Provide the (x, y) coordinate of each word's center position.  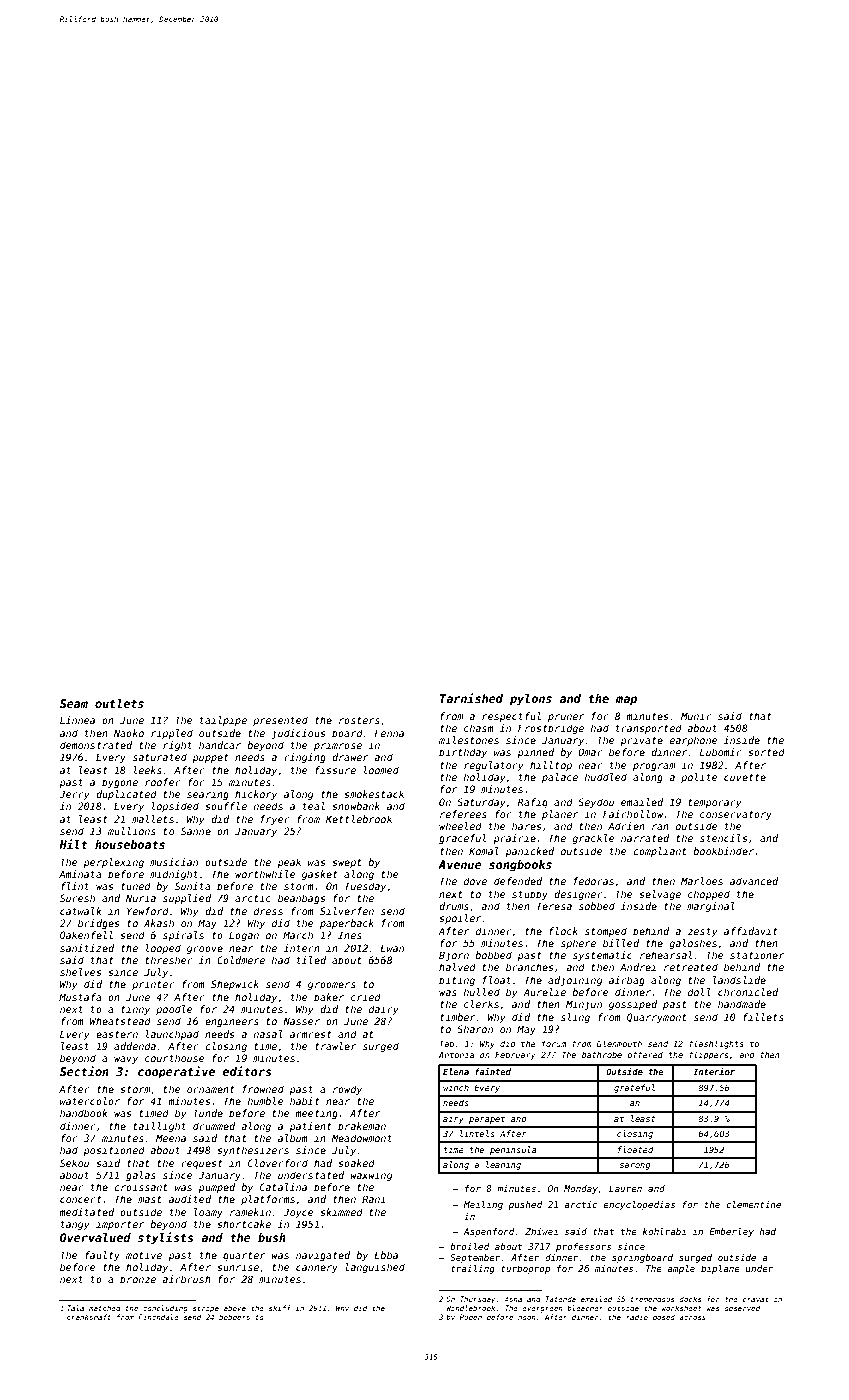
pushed (525, 1205)
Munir (696, 716)
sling (575, 1018)
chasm (479, 728)
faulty (102, 1256)
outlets (119, 703)
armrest (311, 1034)
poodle (174, 1010)
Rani (373, 1199)
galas (141, 1176)
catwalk (81, 911)
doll (699, 992)
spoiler (460, 919)
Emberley (731, 1232)
